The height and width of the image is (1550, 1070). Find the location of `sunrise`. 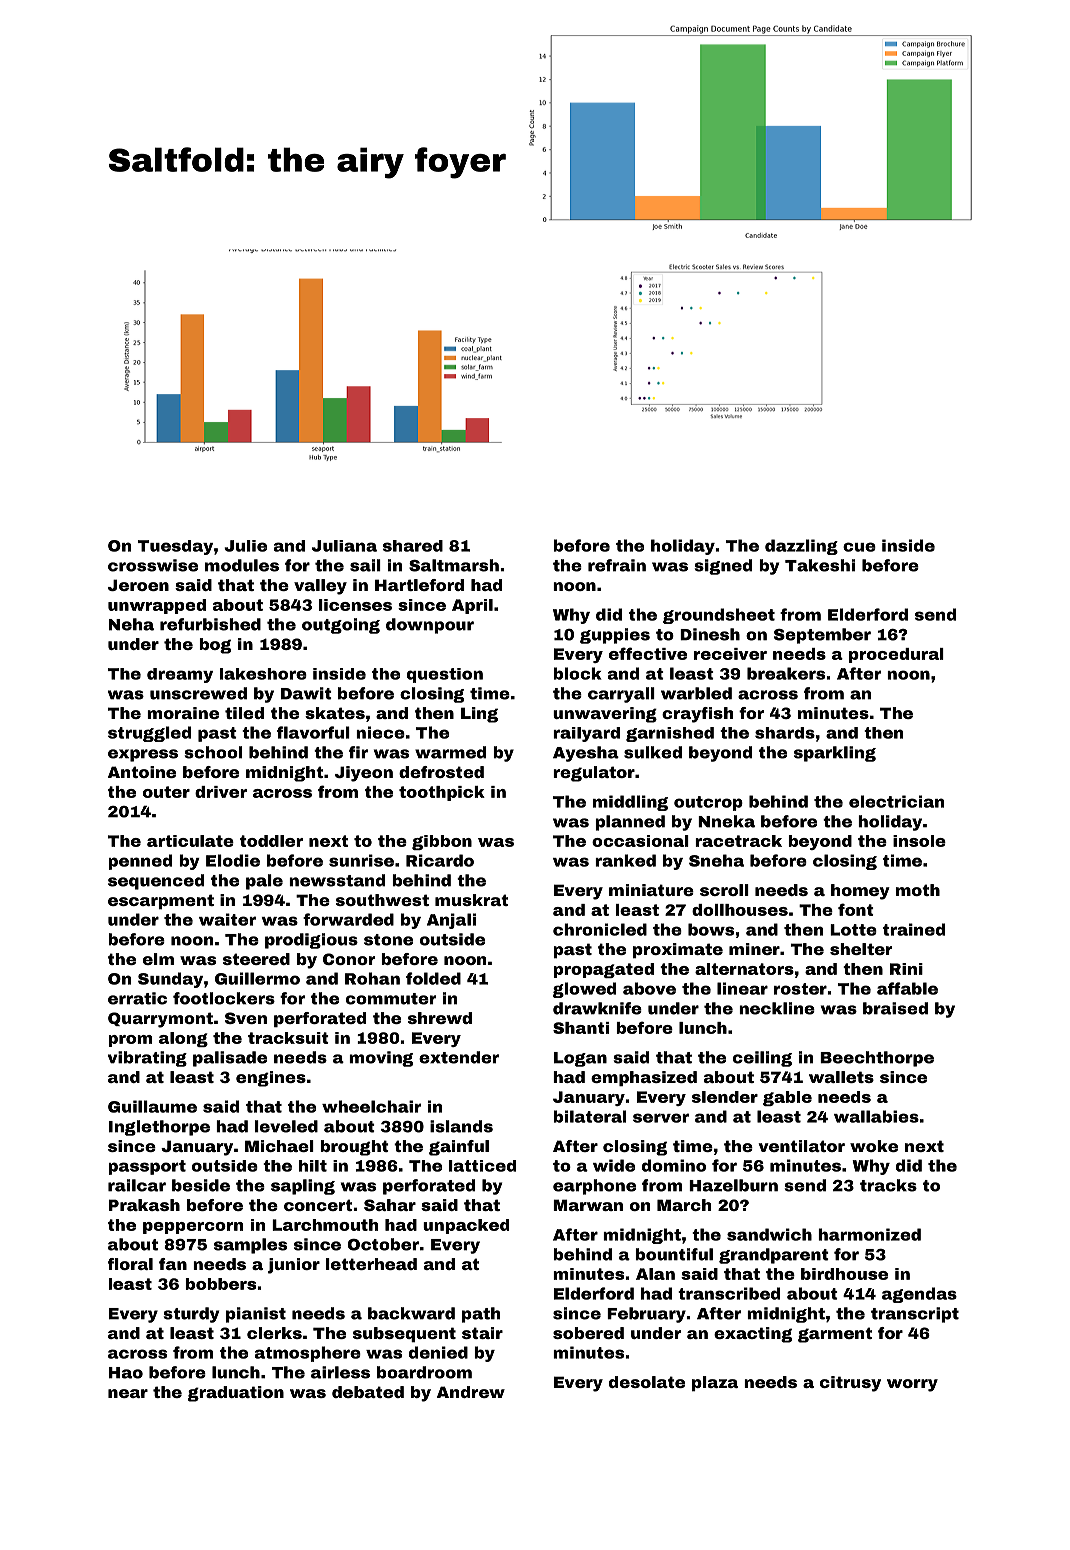

sunrise is located at coordinates (361, 860).
